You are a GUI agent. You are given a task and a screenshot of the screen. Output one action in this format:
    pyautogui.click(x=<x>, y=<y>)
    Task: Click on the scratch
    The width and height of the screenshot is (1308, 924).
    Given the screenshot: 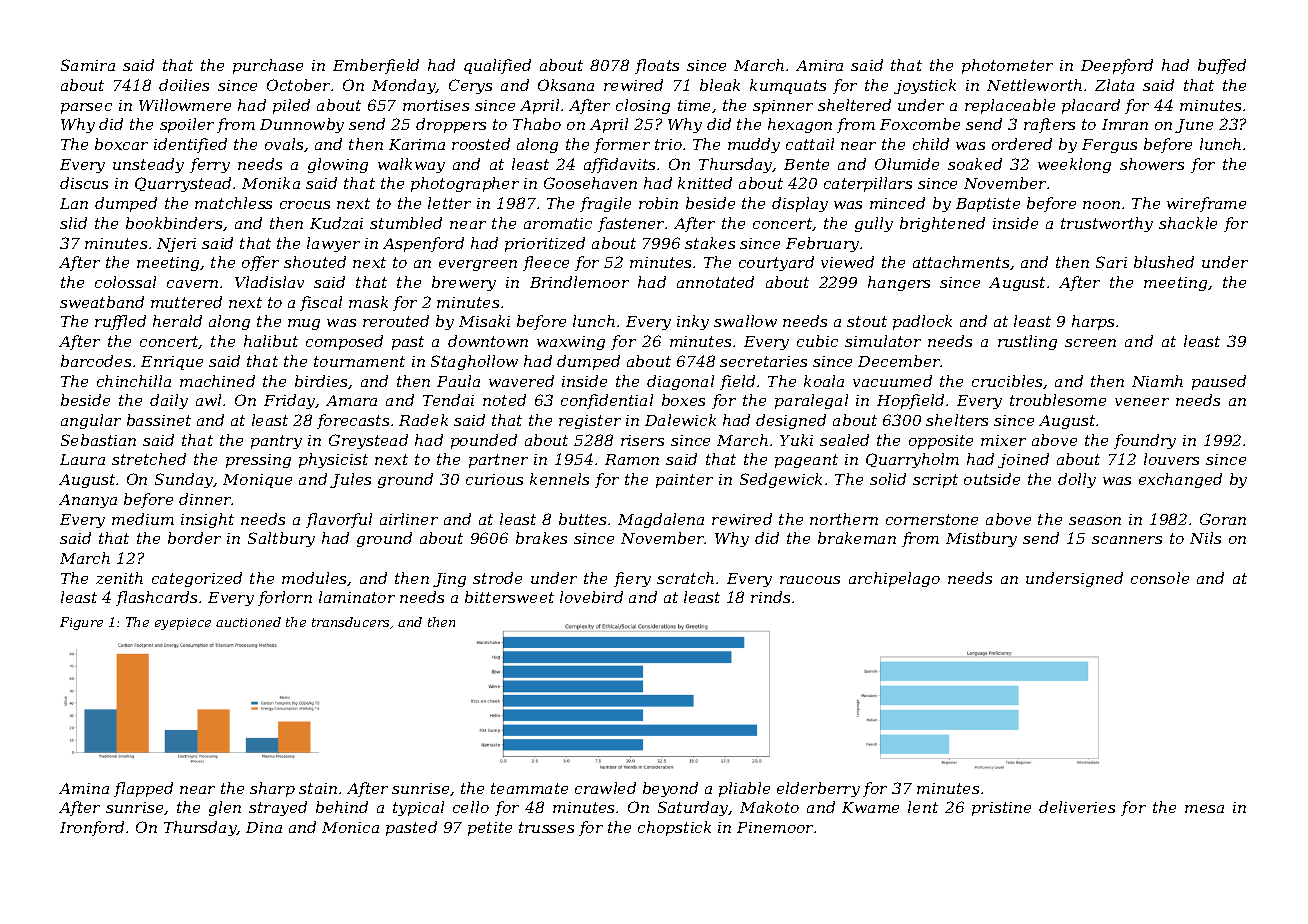 What is the action you would take?
    pyautogui.click(x=685, y=578)
